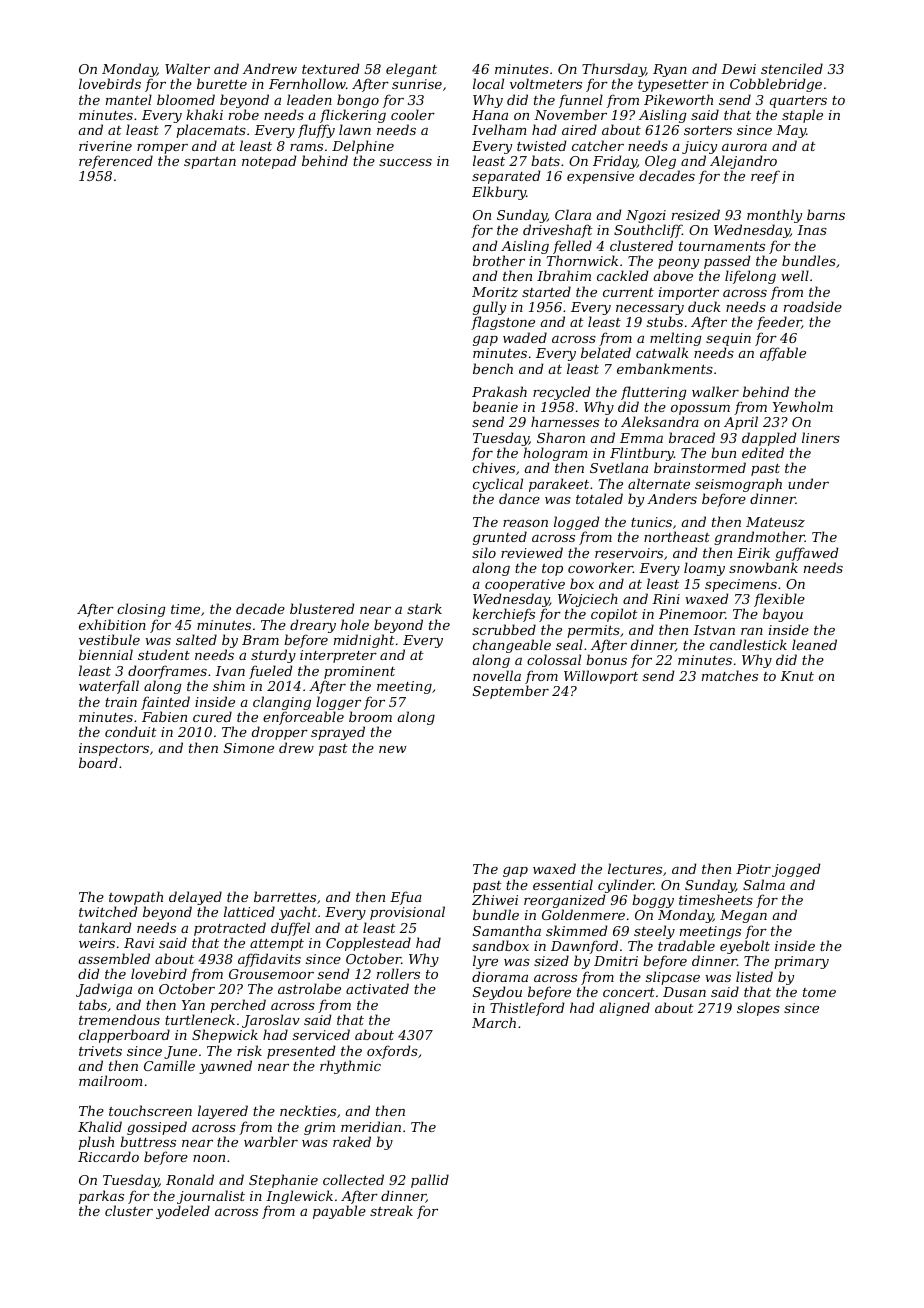  Describe the element at coordinates (670, 70) in the screenshot. I see `Ryan` at that location.
